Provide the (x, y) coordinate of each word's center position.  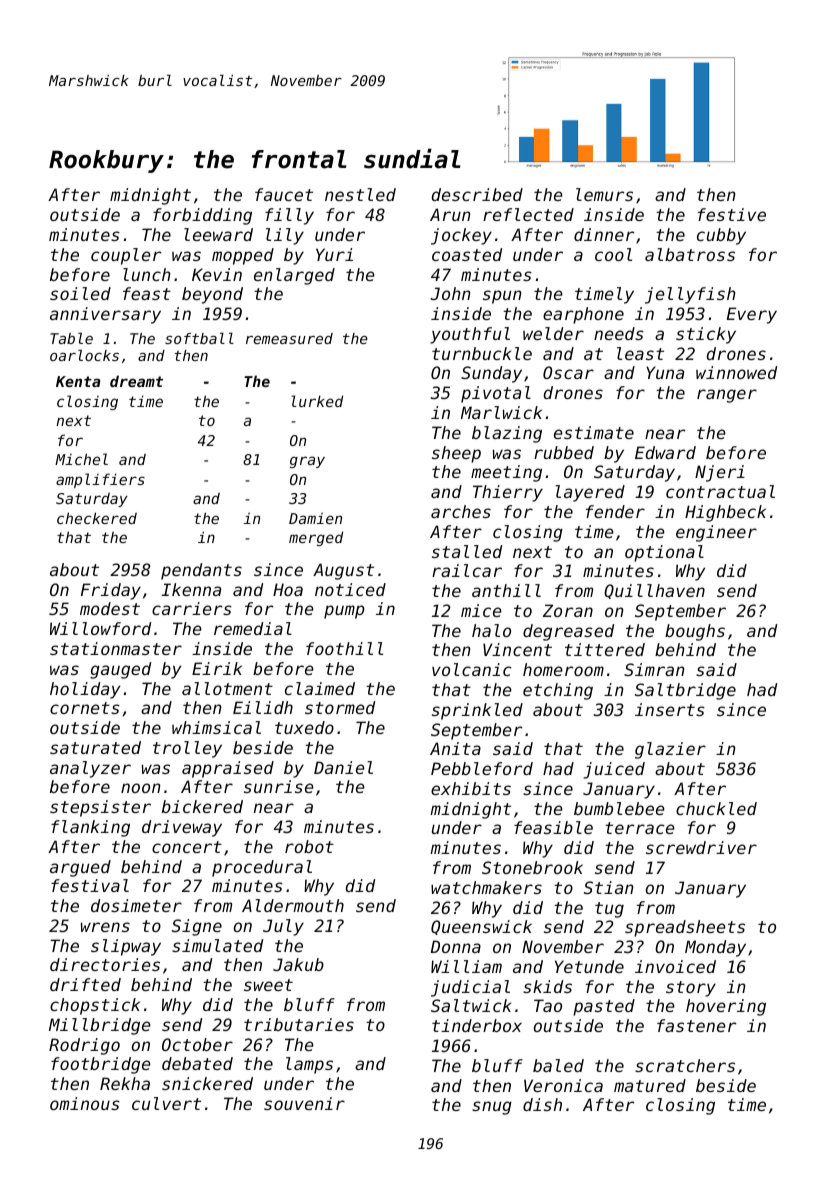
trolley (187, 749)
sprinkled (477, 711)
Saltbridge (685, 691)
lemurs (604, 194)
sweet (268, 985)
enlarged (294, 276)
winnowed (736, 372)
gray (307, 462)
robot (309, 846)
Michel (81, 459)
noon (140, 788)
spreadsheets (685, 928)
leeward (218, 234)
